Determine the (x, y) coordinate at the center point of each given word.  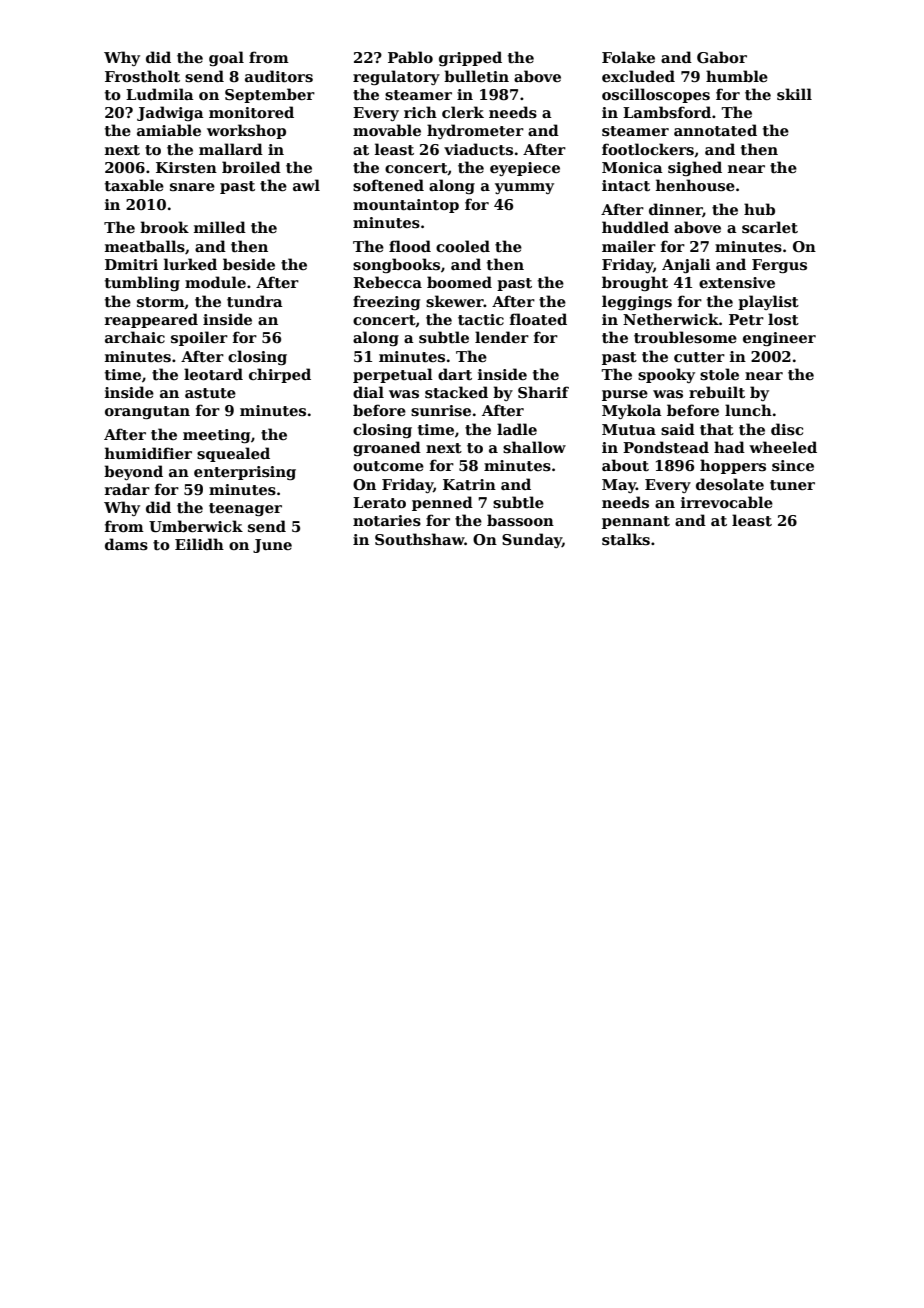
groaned (387, 448)
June (272, 546)
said (678, 429)
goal (226, 58)
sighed (695, 168)
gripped (470, 58)
